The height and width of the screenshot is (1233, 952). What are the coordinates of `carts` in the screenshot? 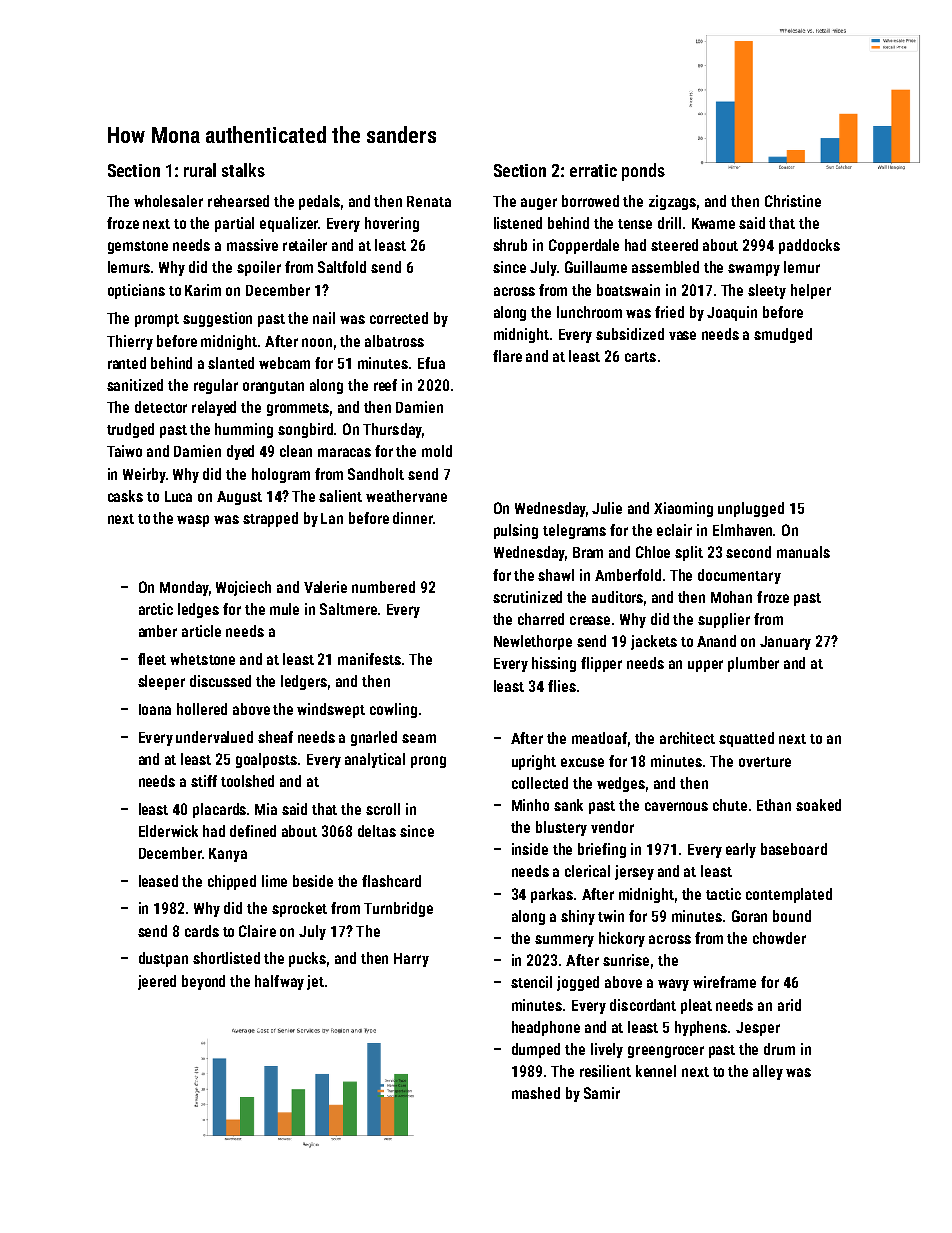 It's located at (640, 357).
